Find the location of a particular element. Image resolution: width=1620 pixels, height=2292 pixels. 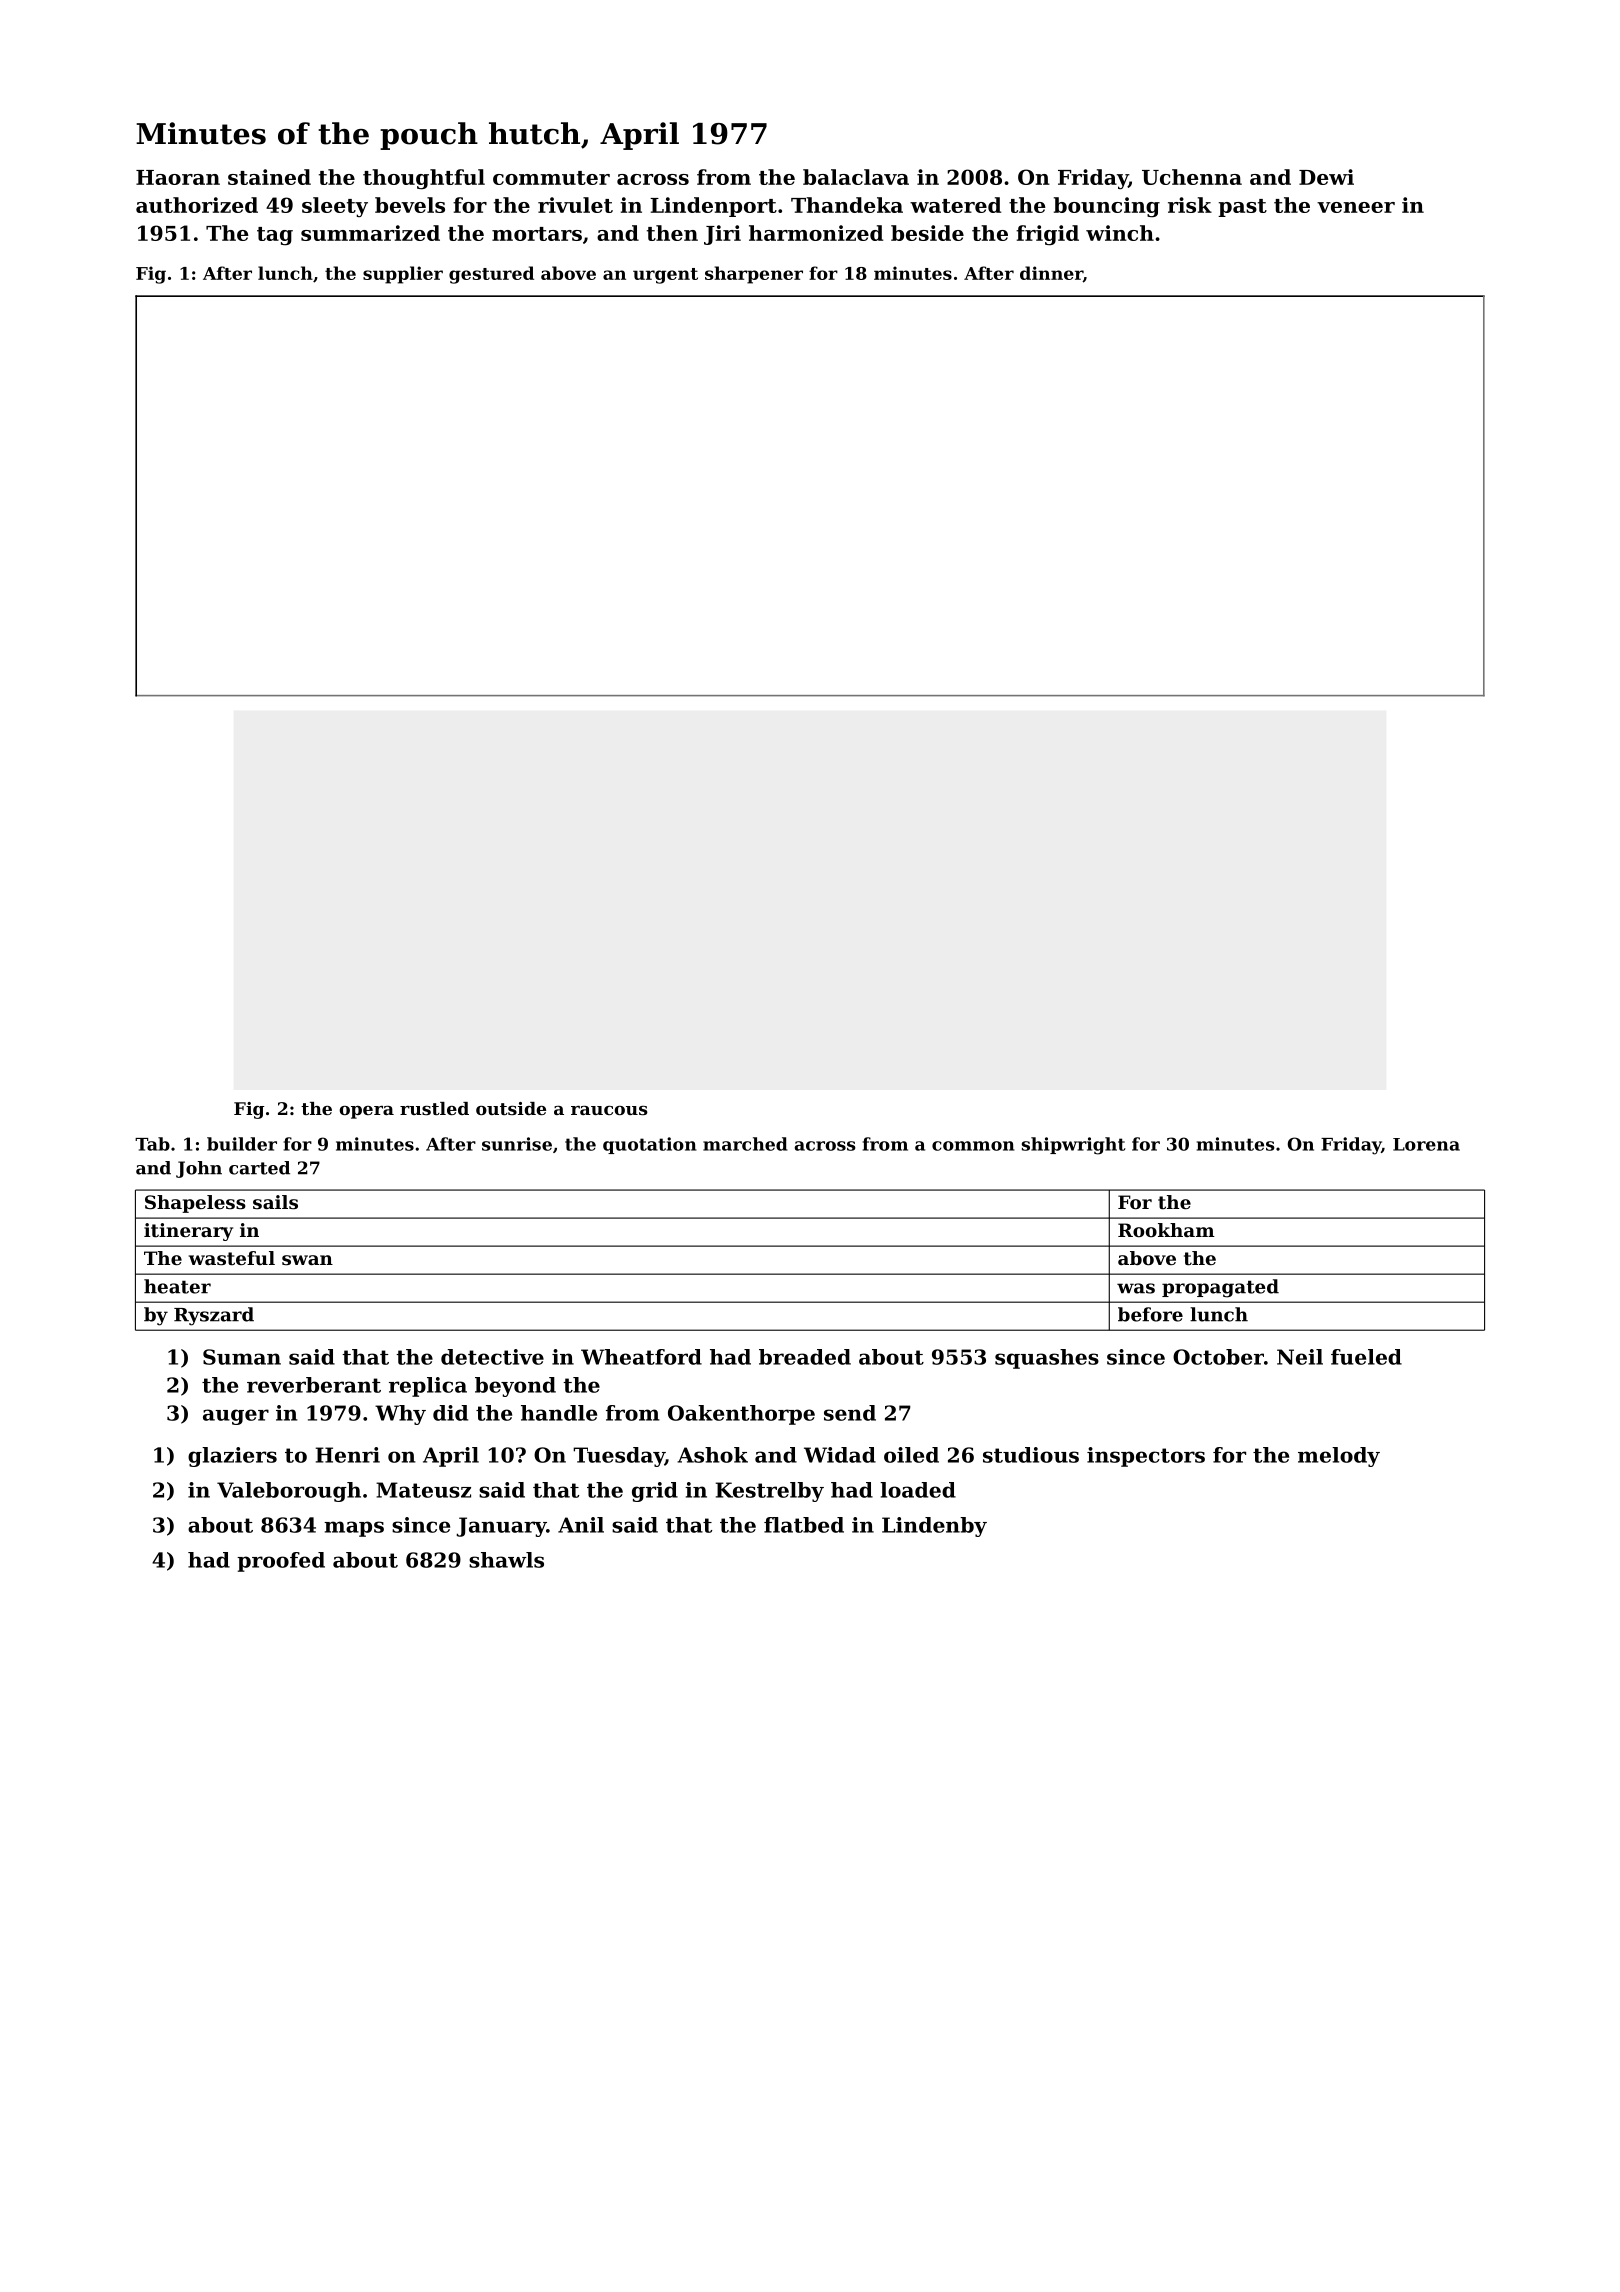

Lorena is located at coordinates (1426, 1144).
